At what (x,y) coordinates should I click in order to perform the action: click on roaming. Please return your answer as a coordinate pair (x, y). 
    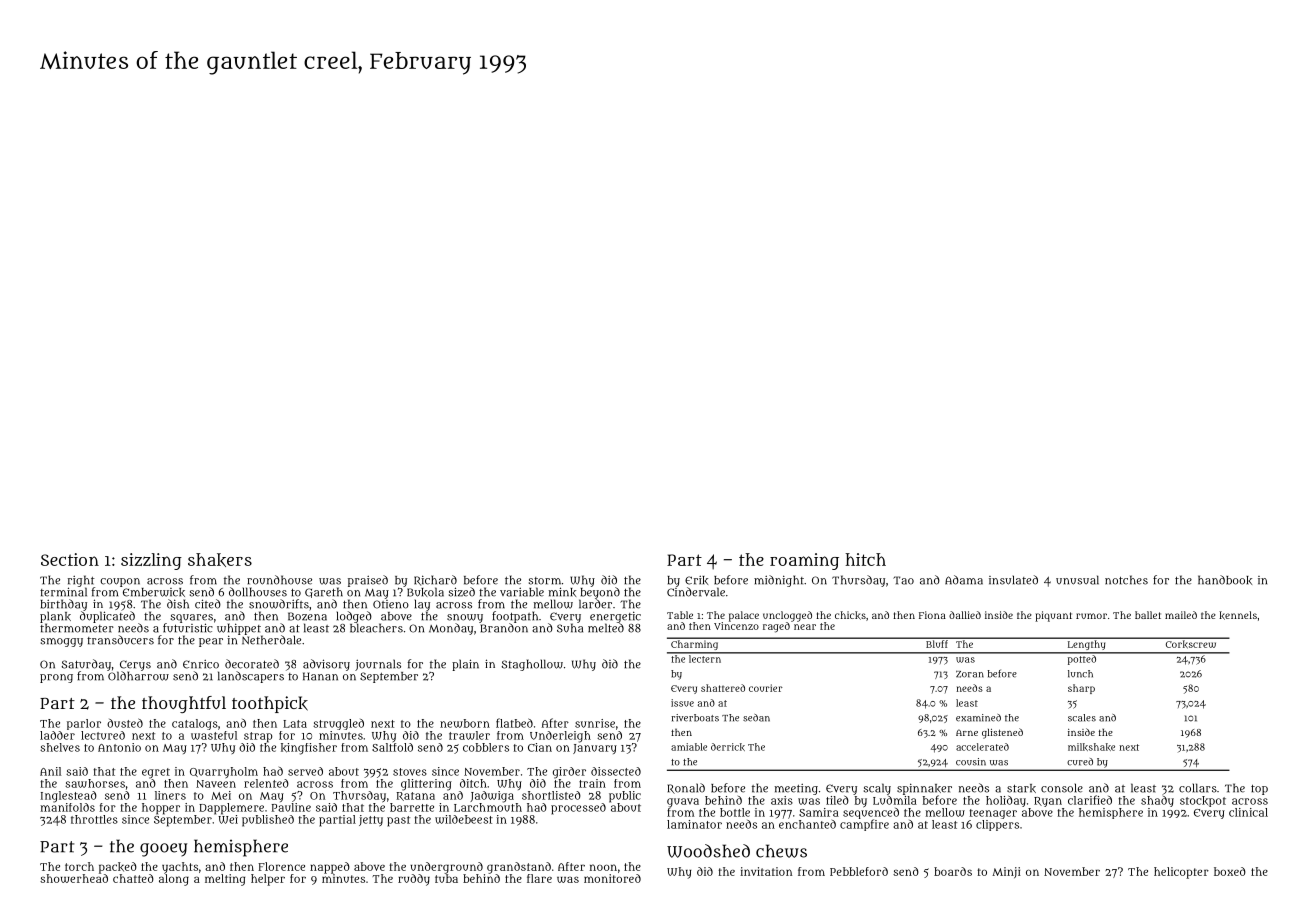
    Looking at the image, I should click on (804, 561).
